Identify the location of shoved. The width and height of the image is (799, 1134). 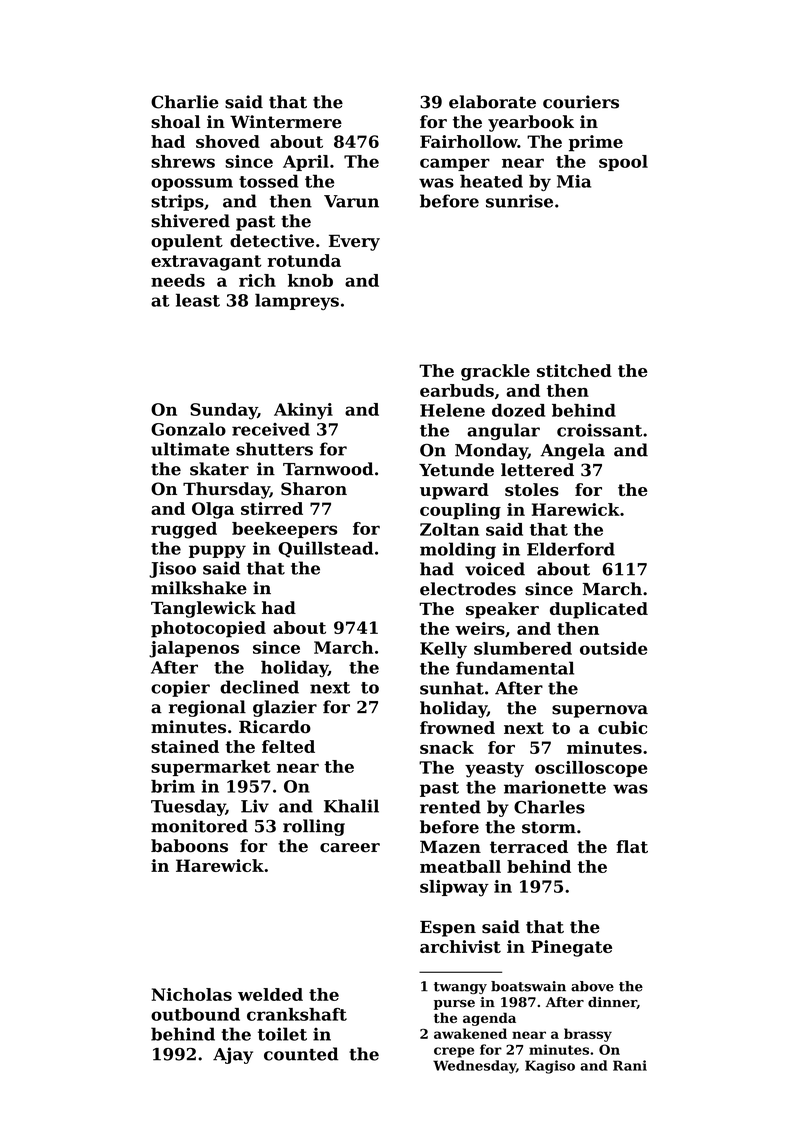
(228, 141).
